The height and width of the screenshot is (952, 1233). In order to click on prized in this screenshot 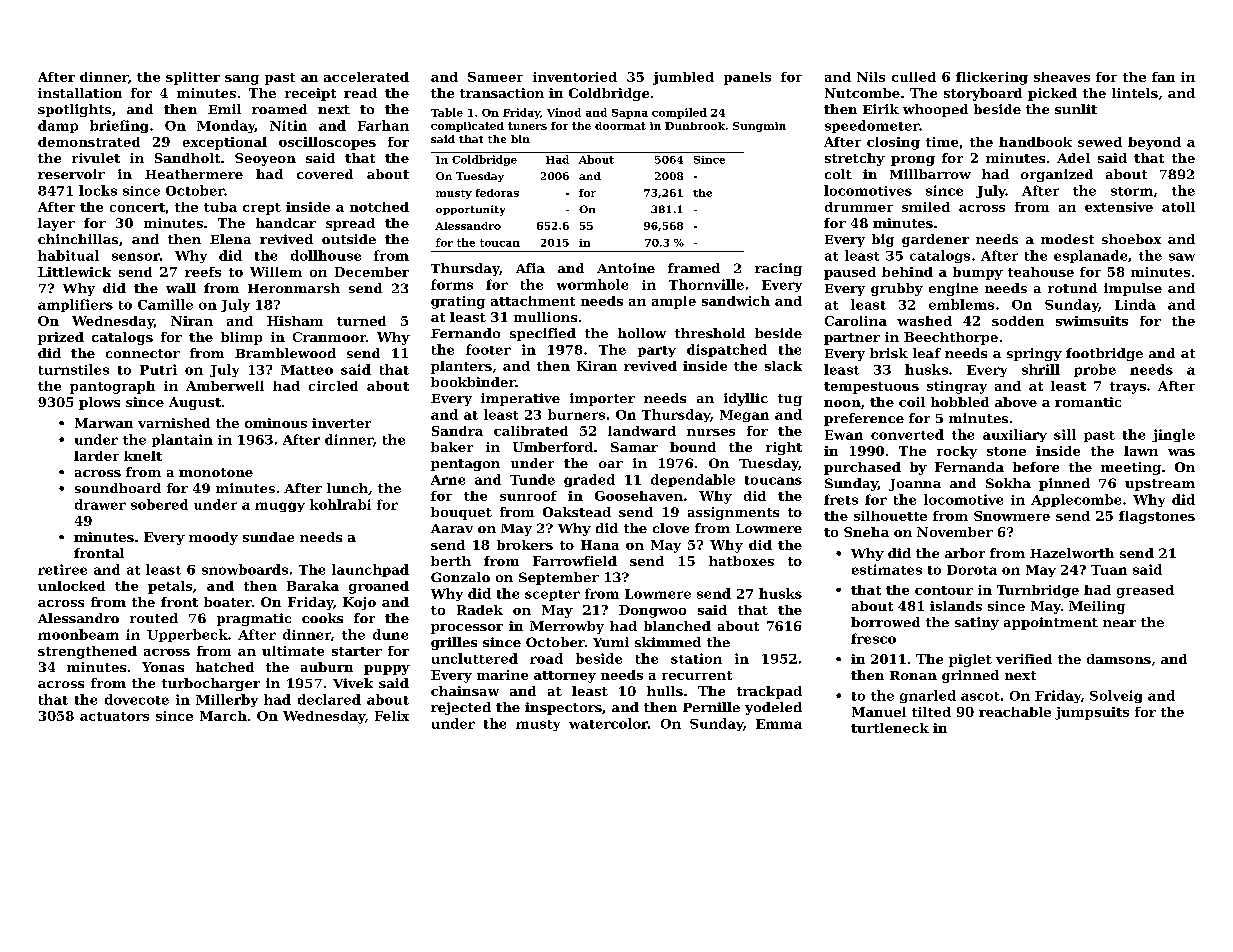, I will do `click(61, 338)`.
